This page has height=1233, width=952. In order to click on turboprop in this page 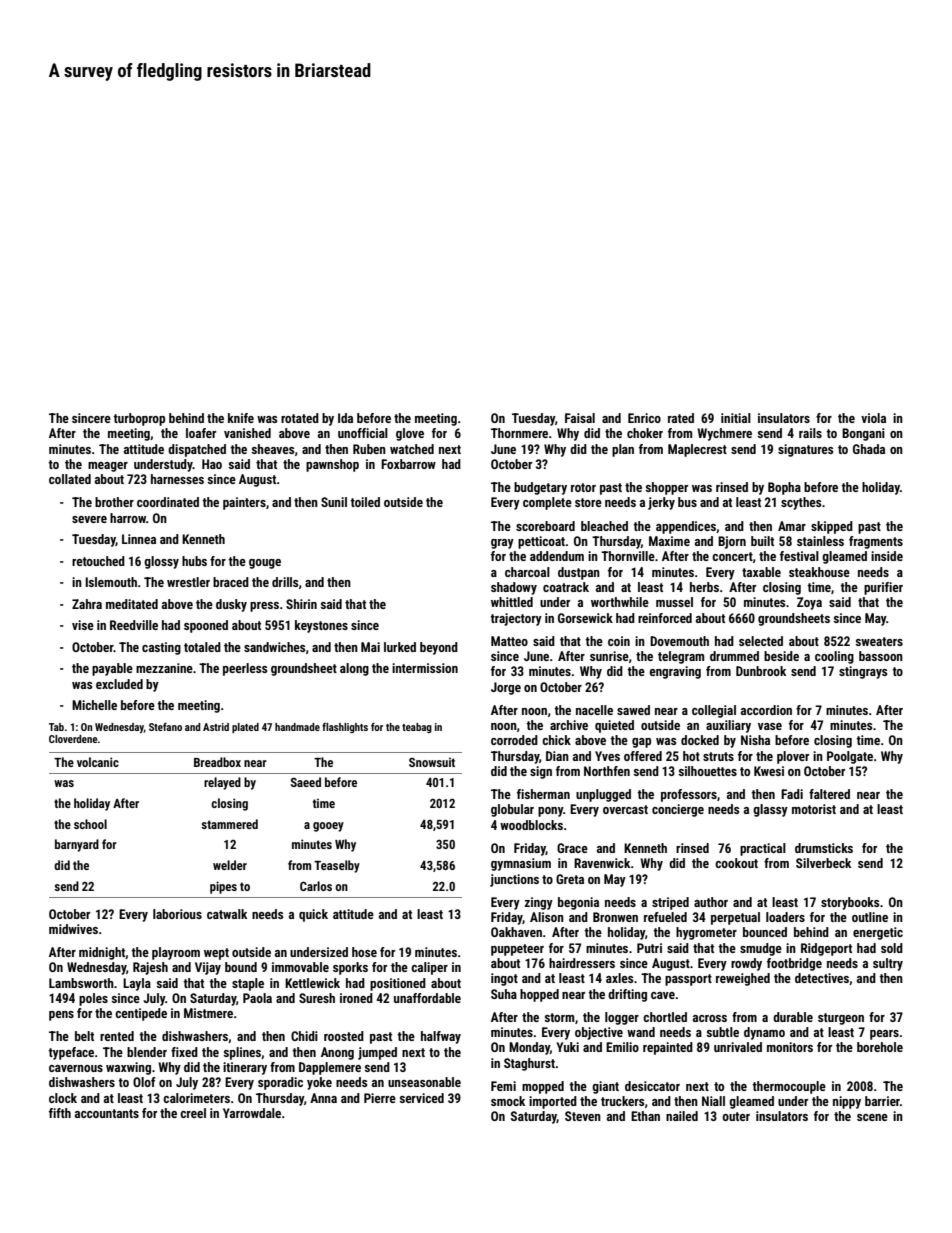, I will do `click(139, 419)`.
